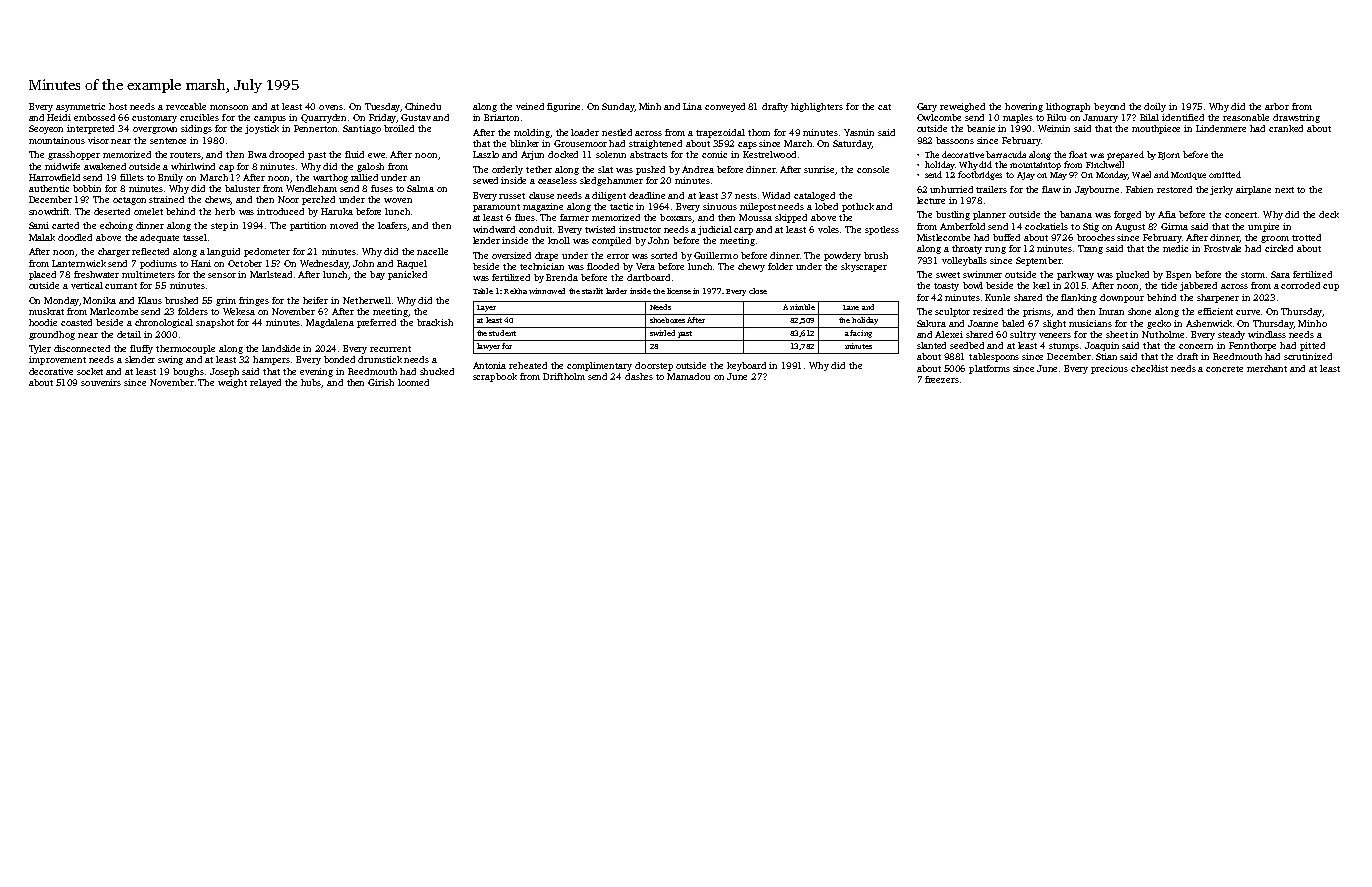 Image resolution: width=1372 pixels, height=887 pixels. I want to click on footbridges, so click(980, 175).
